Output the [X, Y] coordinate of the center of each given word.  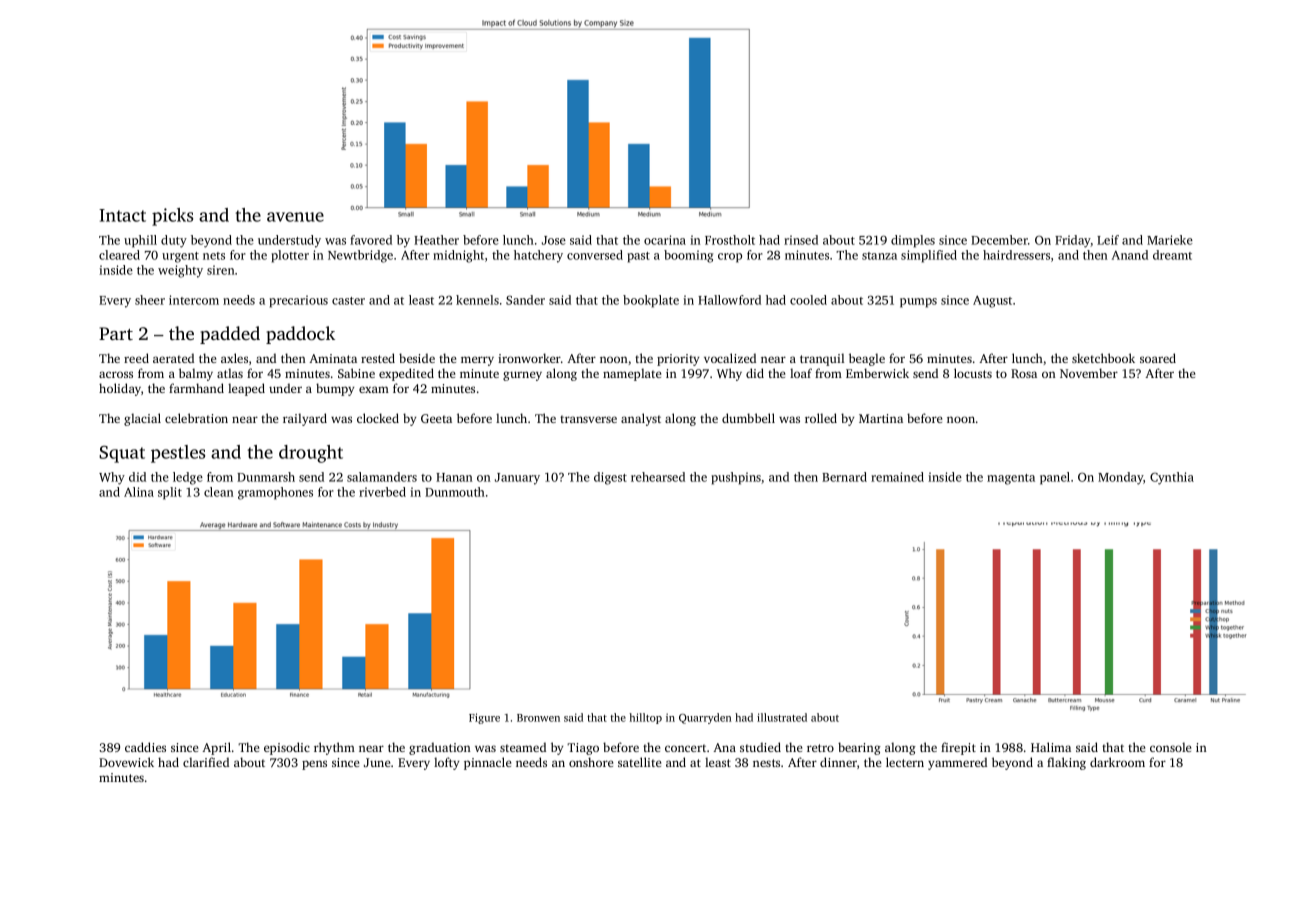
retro [820, 748]
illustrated [782, 717]
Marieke [1170, 240]
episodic [287, 748]
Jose [554, 240]
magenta [1011, 479]
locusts [973, 373]
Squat [122, 454]
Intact [122, 215]
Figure [484, 718]
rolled [821, 418]
